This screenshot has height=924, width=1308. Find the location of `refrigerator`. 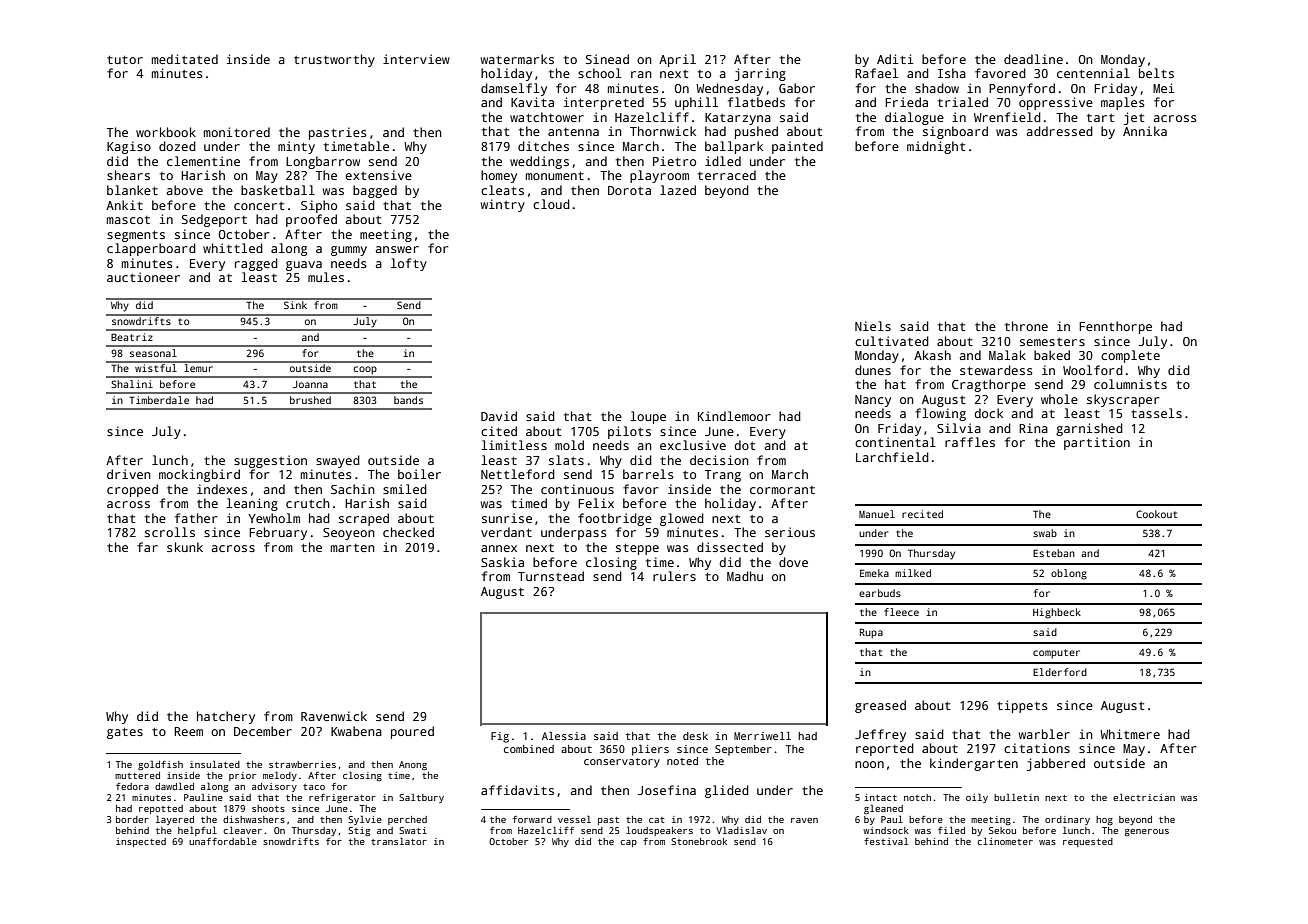

refrigerator is located at coordinates (342, 798).
